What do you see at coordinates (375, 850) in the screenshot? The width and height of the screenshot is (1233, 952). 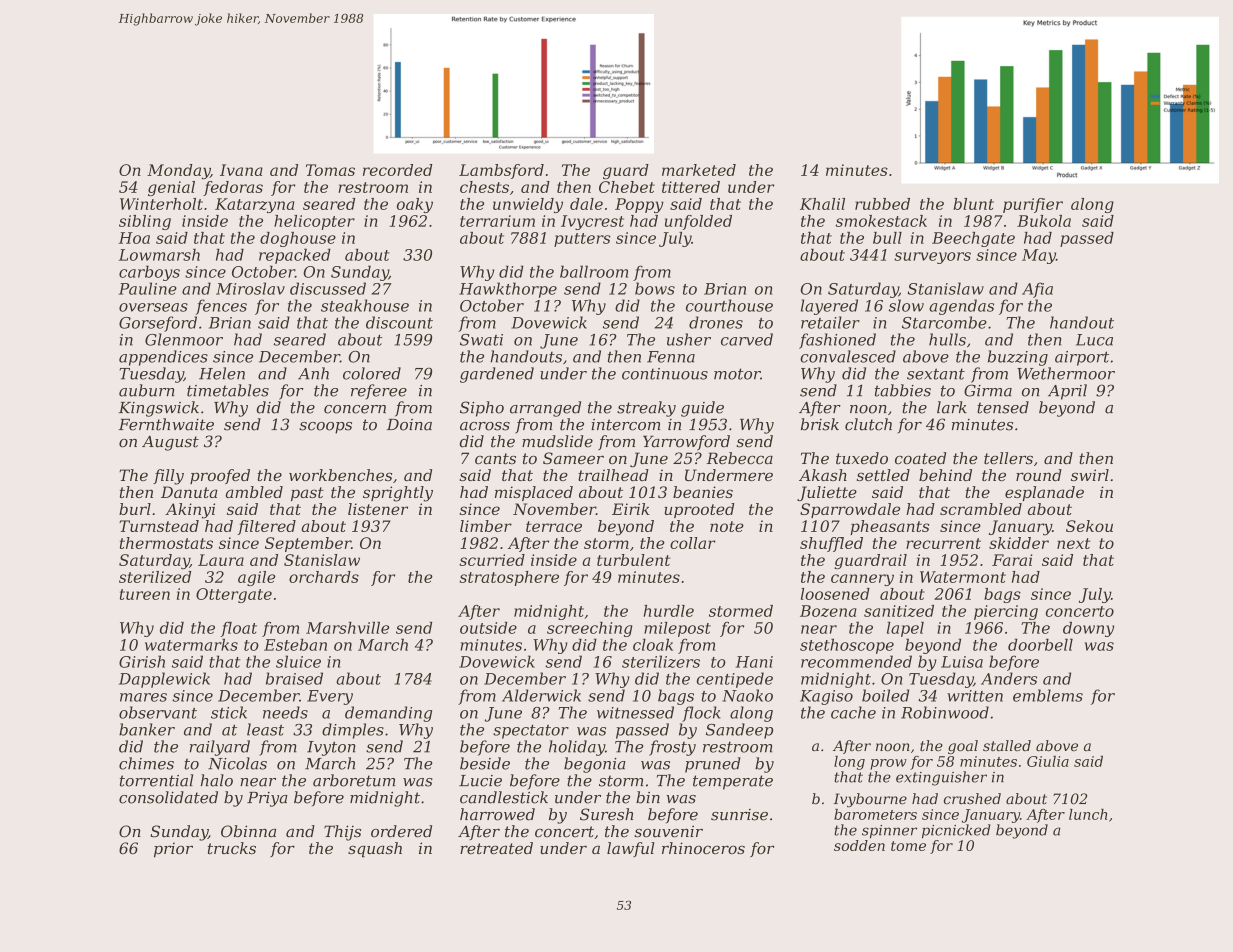 I see `squash` at bounding box center [375, 850].
